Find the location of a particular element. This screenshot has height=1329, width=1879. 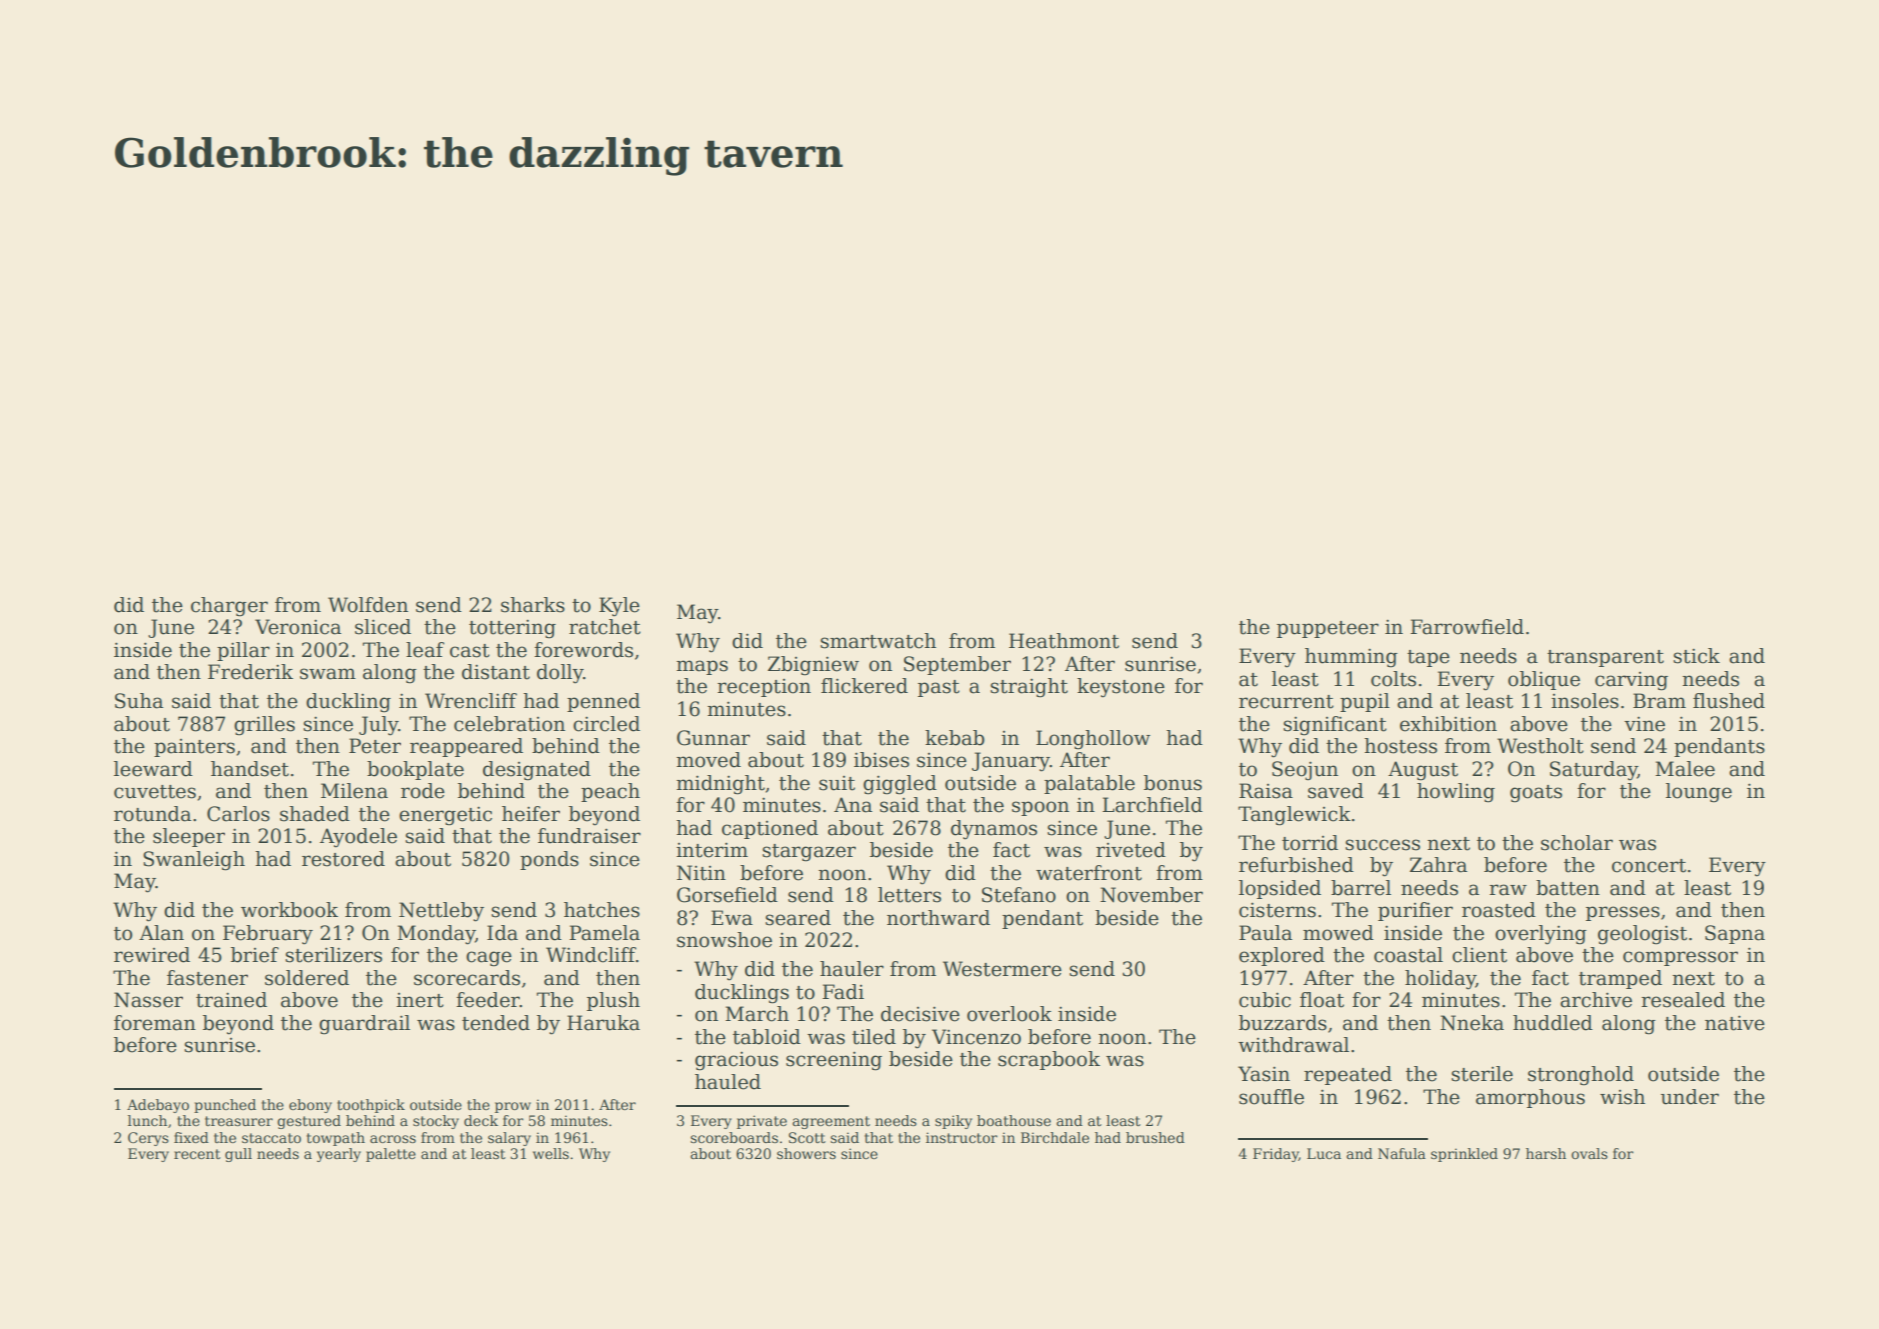

vine is located at coordinates (1644, 724).
